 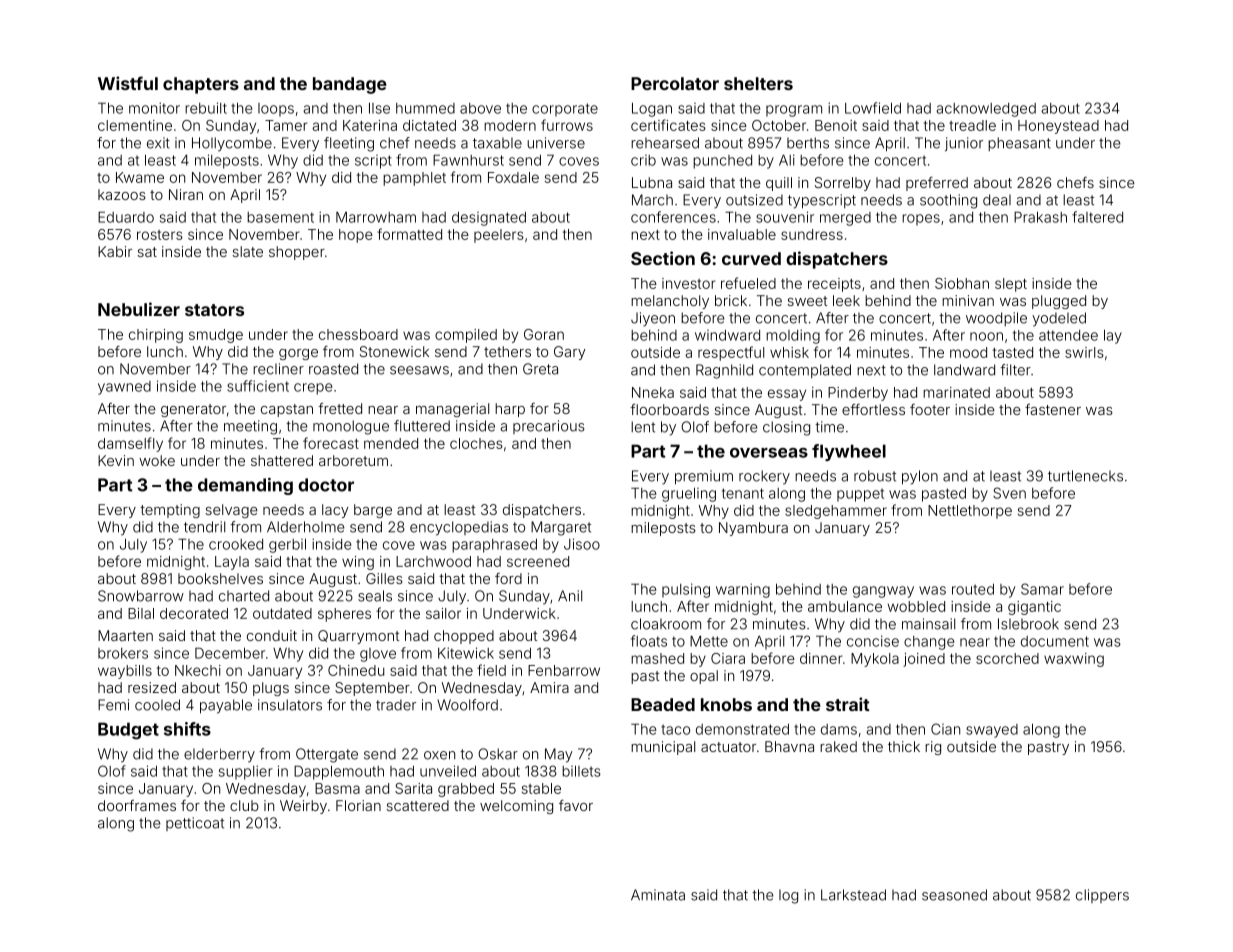 What do you see at coordinates (206, 108) in the image?
I see `rebuilt` at bounding box center [206, 108].
